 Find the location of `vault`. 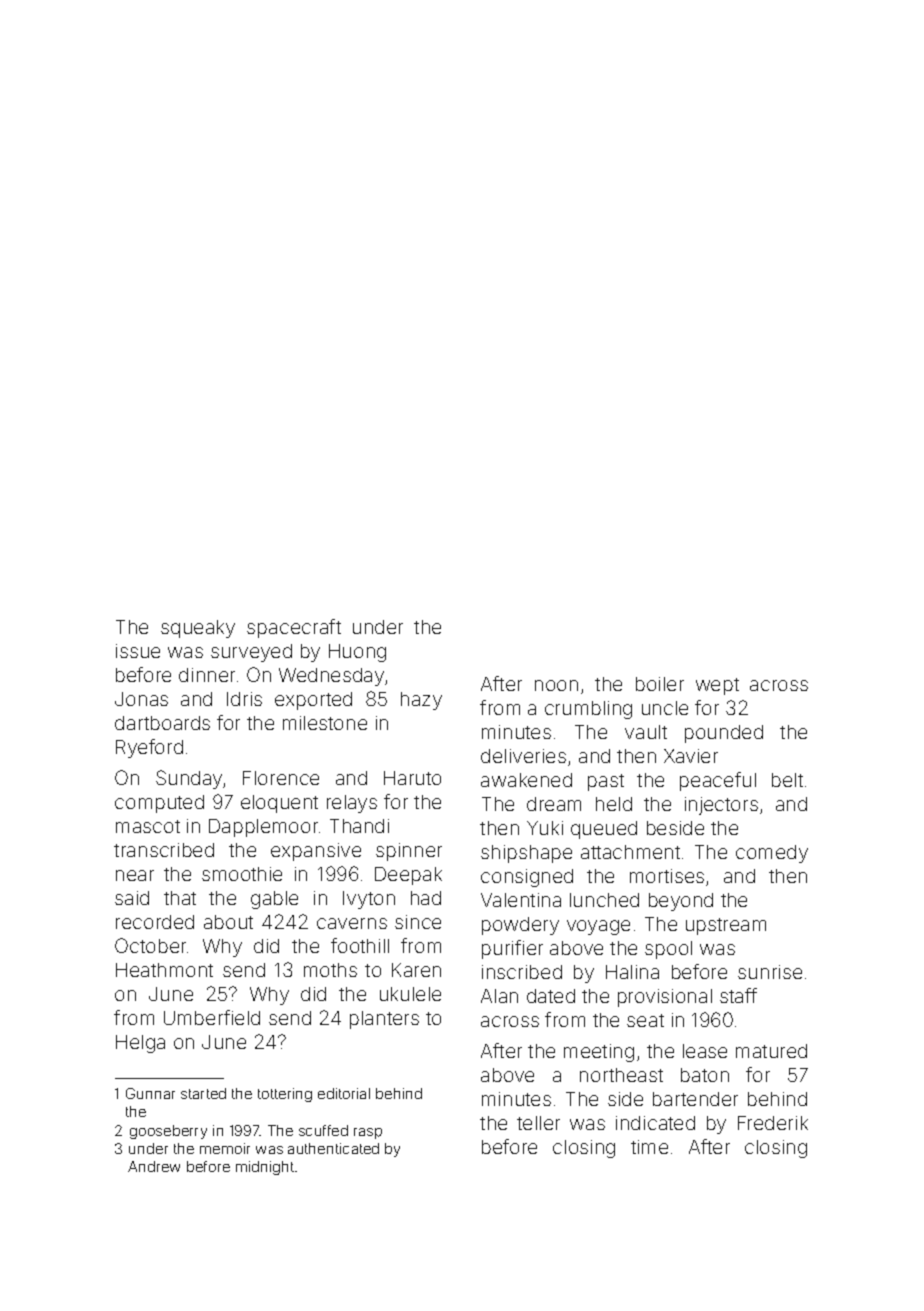

vault is located at coordinates (646, 732).
